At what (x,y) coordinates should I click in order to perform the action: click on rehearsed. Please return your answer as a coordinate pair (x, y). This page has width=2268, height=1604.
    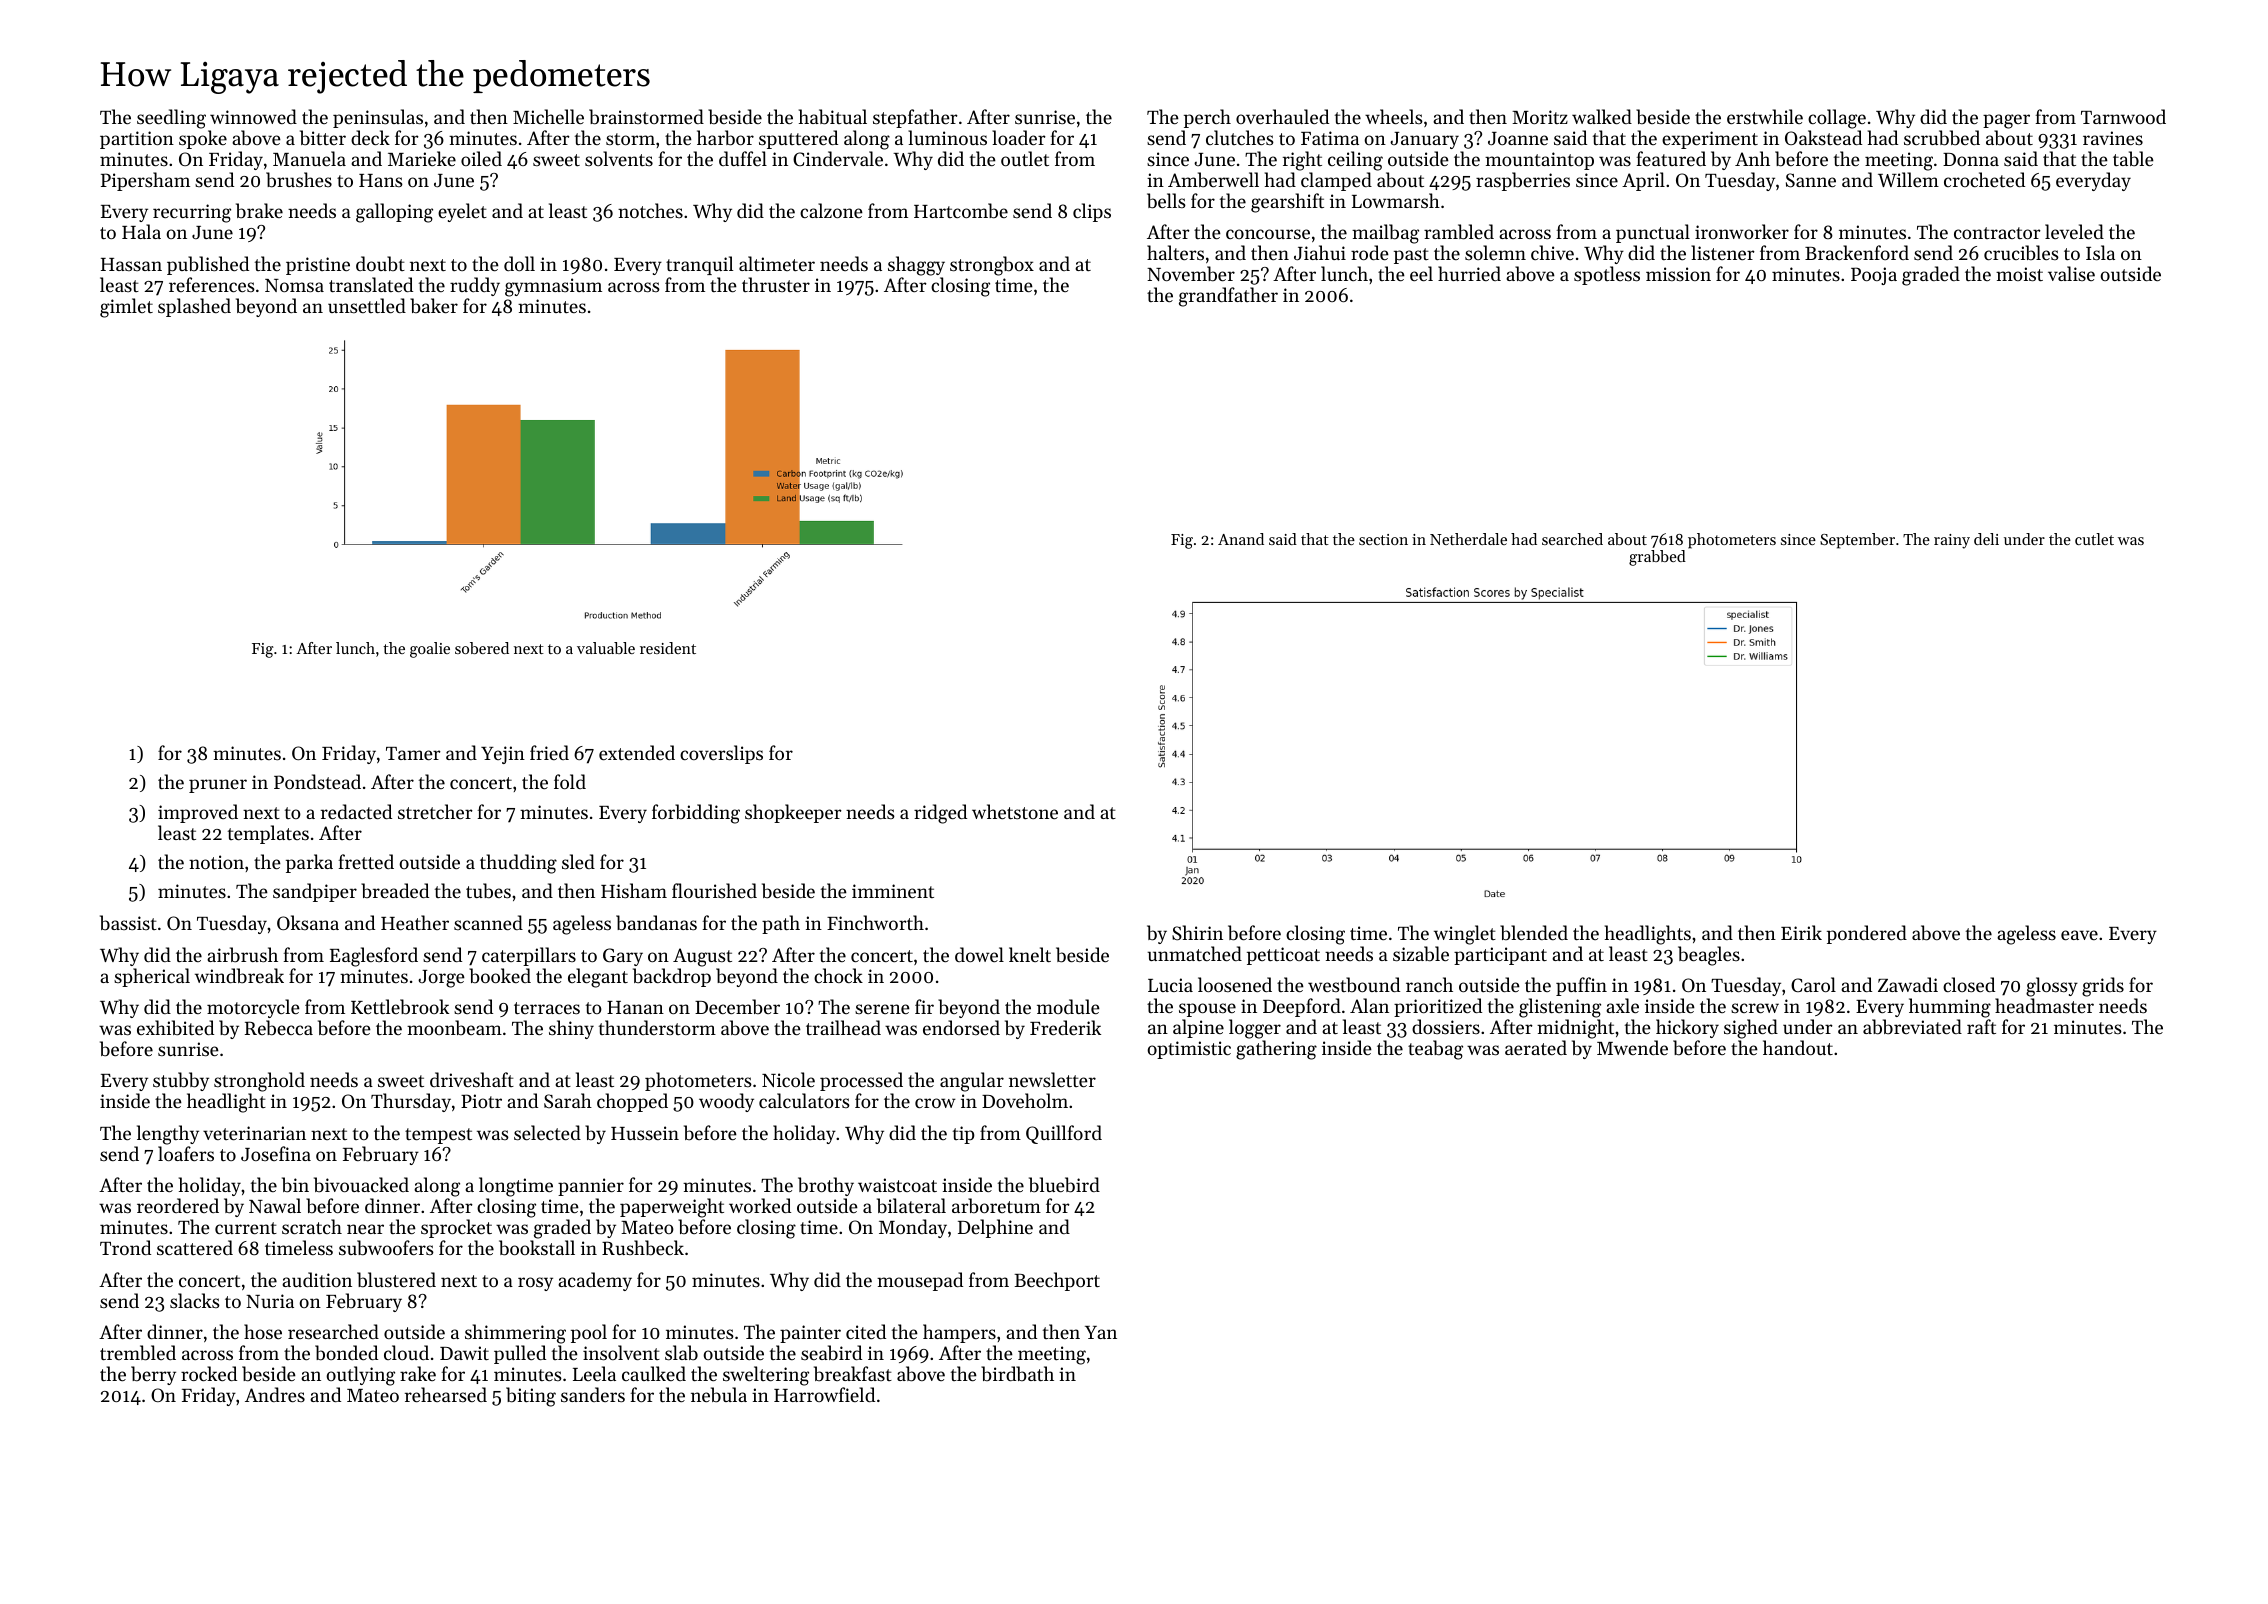
    Looking at the image, I should click on (446, 1394).
